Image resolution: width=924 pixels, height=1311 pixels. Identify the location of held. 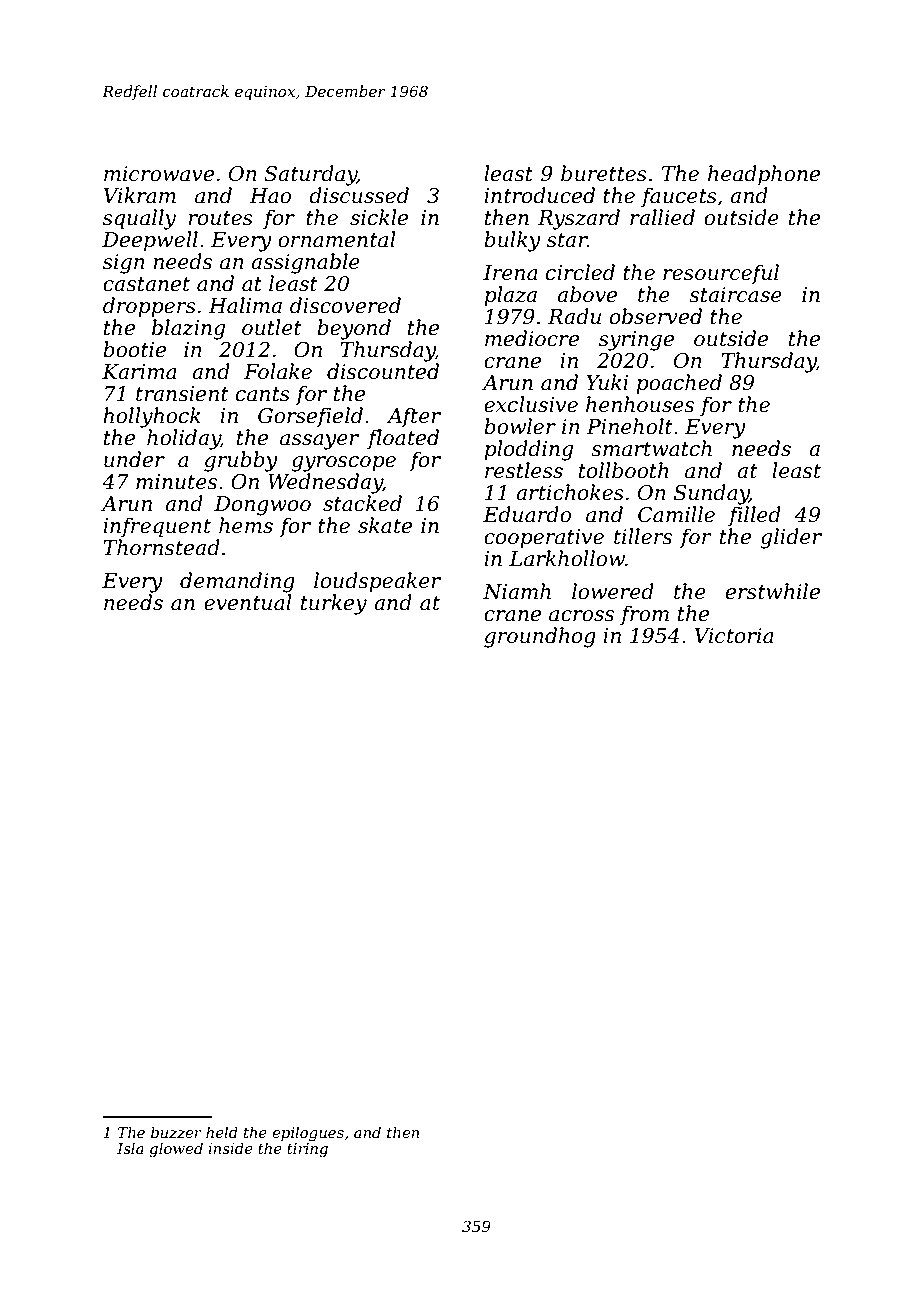
(222, 1132).
